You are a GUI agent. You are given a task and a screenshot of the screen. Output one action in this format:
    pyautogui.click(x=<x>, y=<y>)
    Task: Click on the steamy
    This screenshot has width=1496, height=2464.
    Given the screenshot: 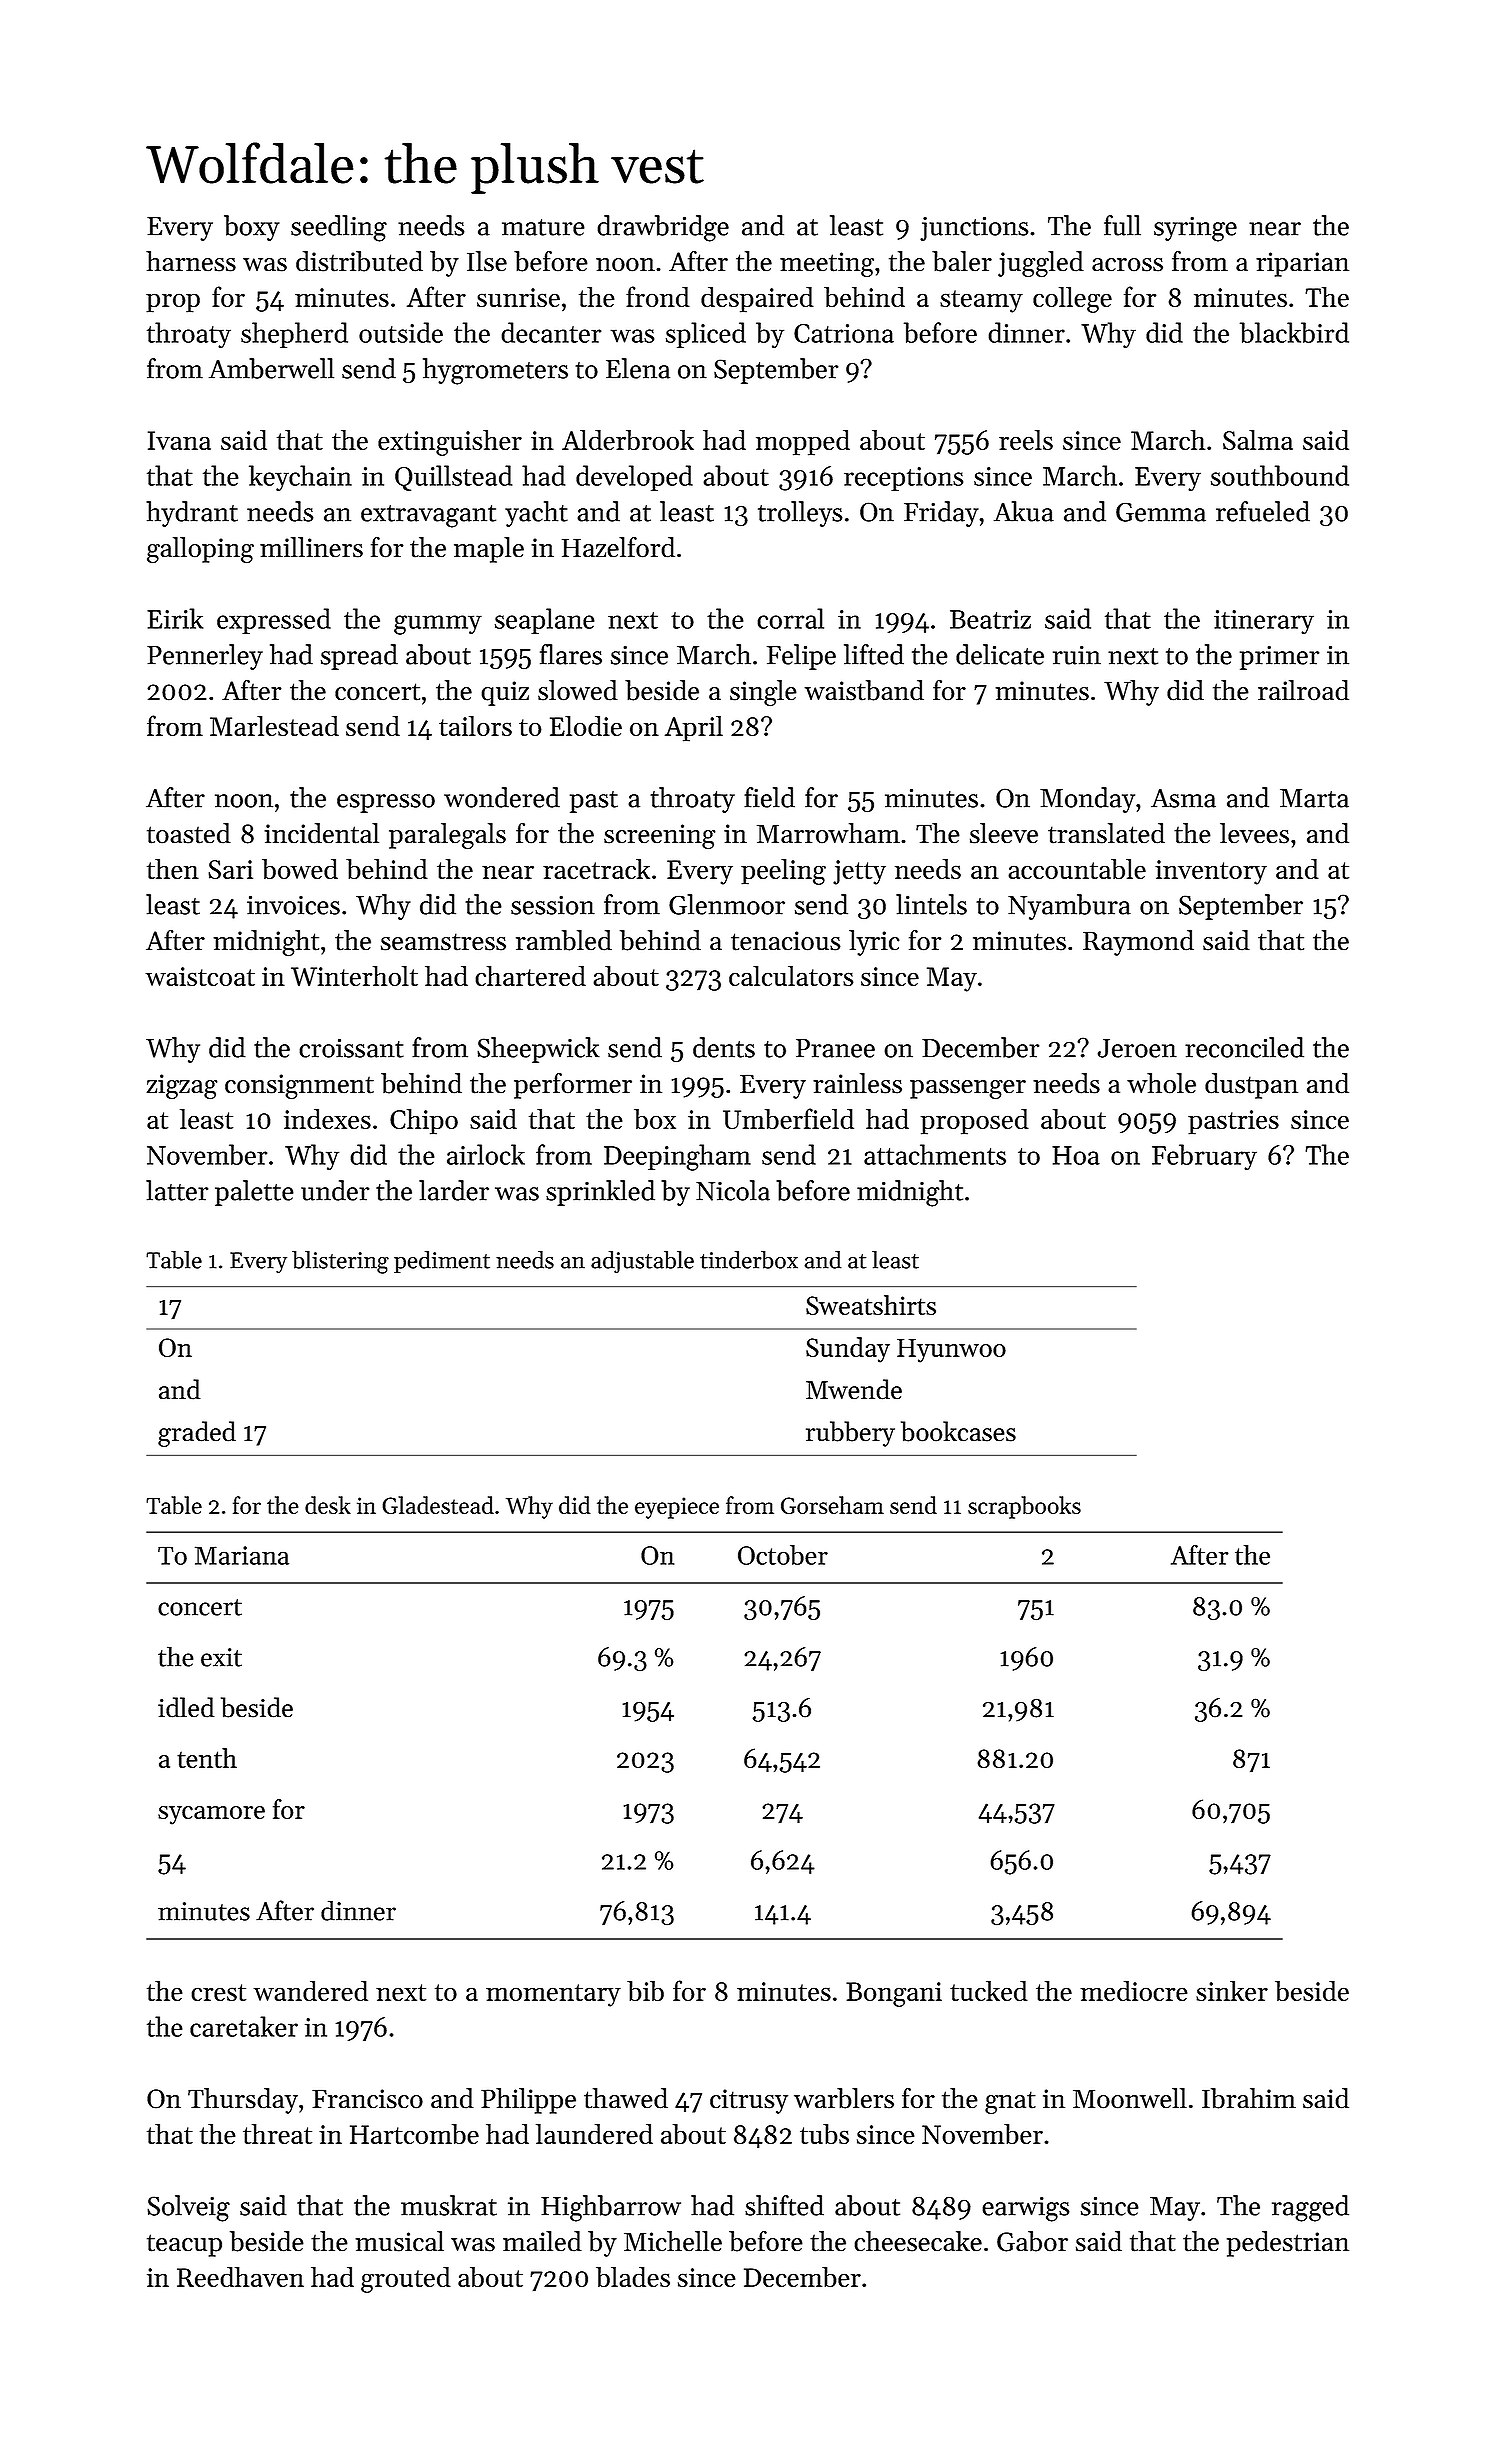 What is the action you would take?
    pyautogui.click(x=981, y=301)
